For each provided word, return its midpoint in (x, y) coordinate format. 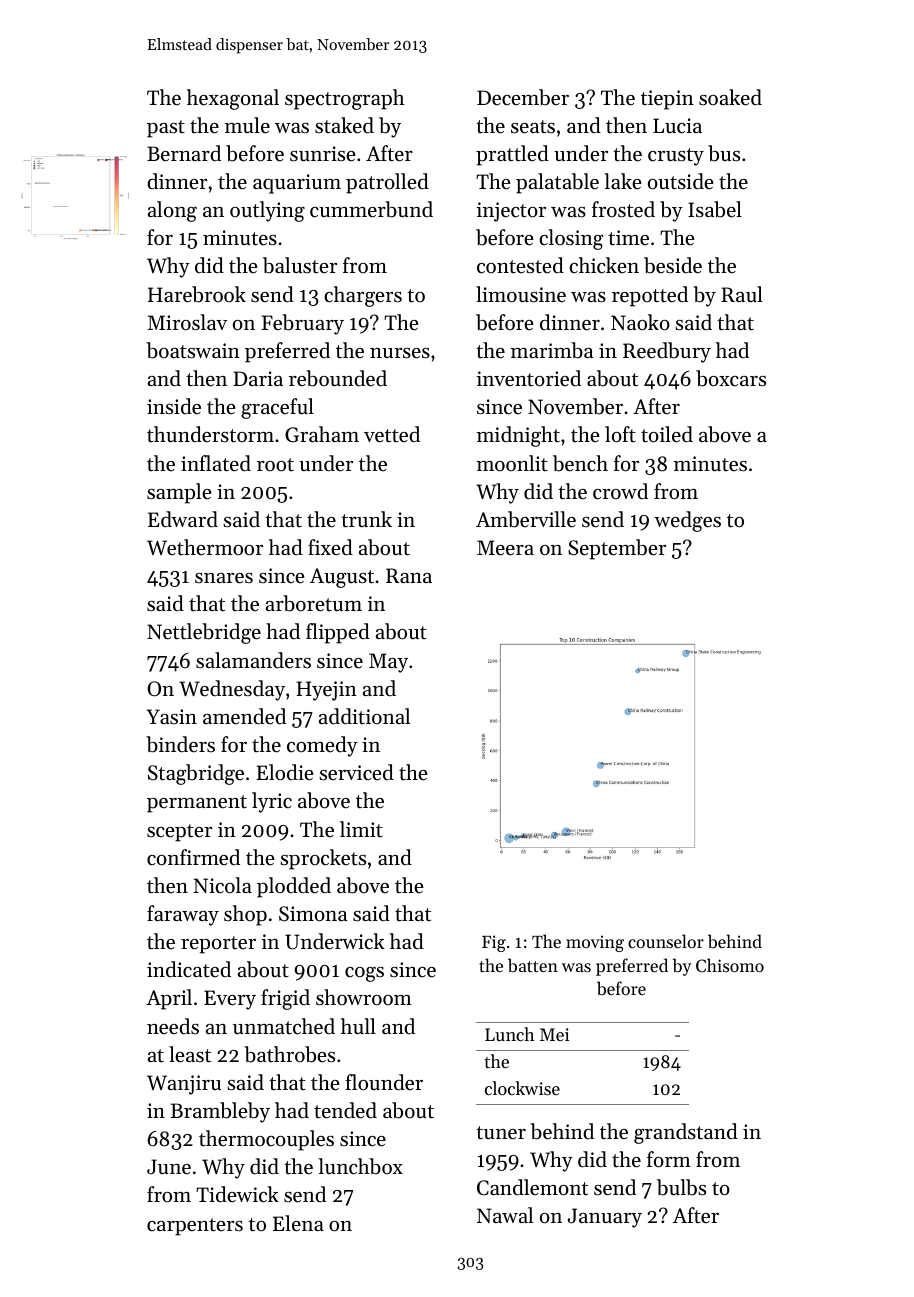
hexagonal (233, 99)
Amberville (526, 519)
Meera (505, 548)
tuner (501, 1133)
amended (244, 716)
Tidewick (237, 1194)
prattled (512, 155)
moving (595, 943)
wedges (687, 521)
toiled (667, 434)
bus (724, 153)
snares (224, 578)
